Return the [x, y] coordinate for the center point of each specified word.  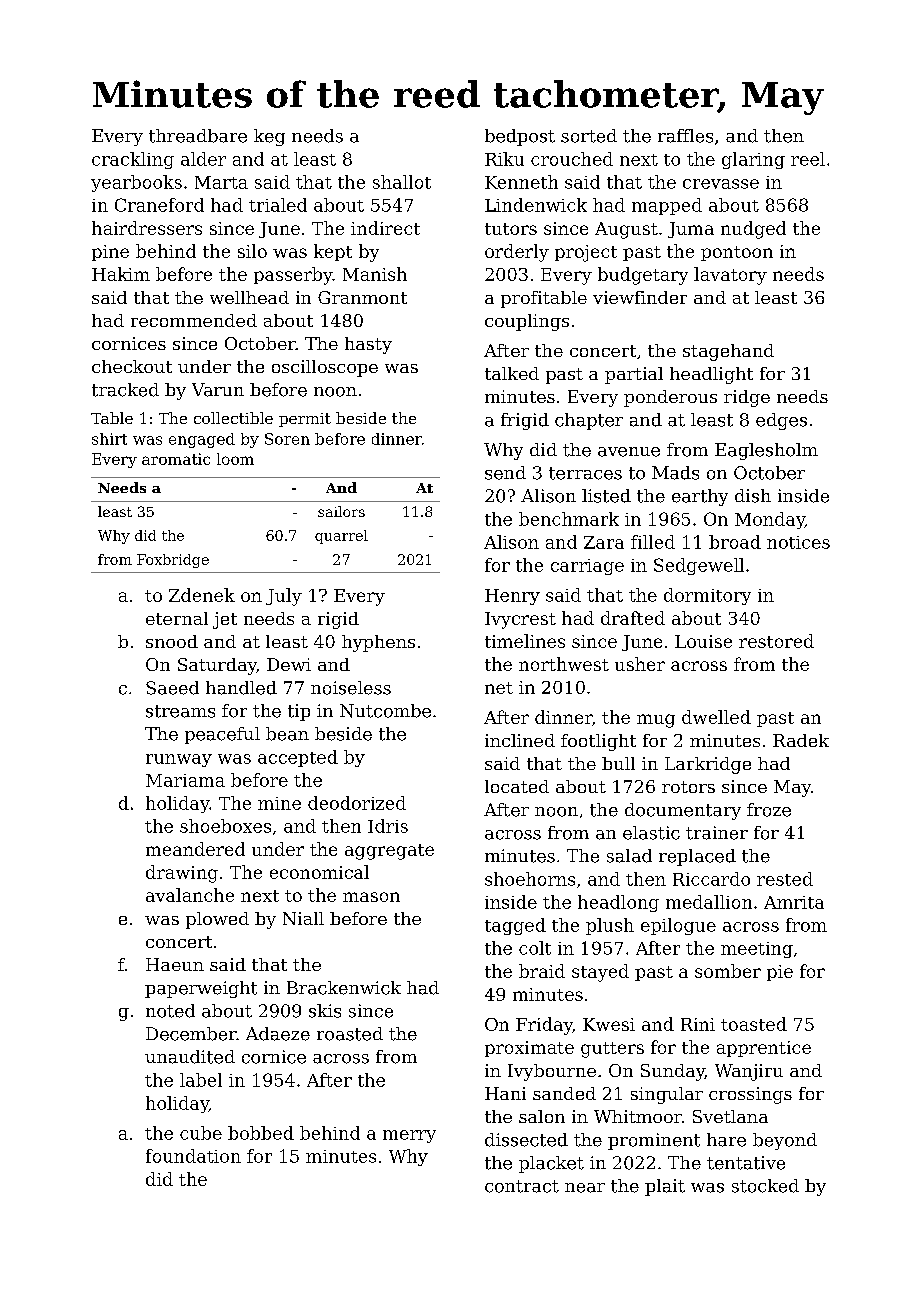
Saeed [172, 688]
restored [776, 641]
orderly [517, 253]
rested [785, 879]
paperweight [201, 989]
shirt [109, 439]
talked [512, 373]
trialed [278, 205]
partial [634, 375]
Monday [770, 520]
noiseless [351, 688]
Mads [675, 473]
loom [235, 459]
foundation [193, 1156]
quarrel [341, 537]
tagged [515, 926]
